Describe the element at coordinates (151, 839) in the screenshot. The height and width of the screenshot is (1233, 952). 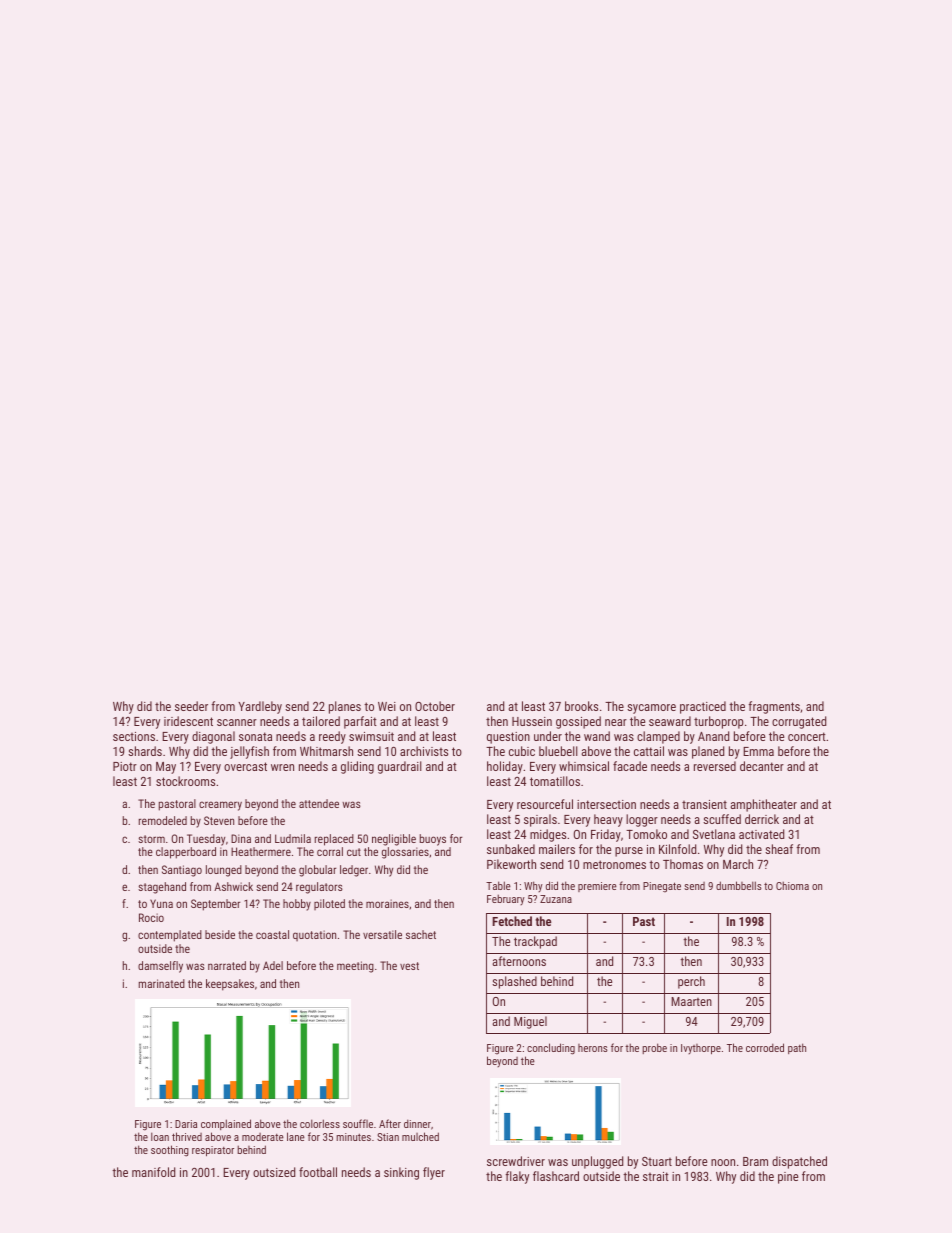
I see `storm` at that location.
